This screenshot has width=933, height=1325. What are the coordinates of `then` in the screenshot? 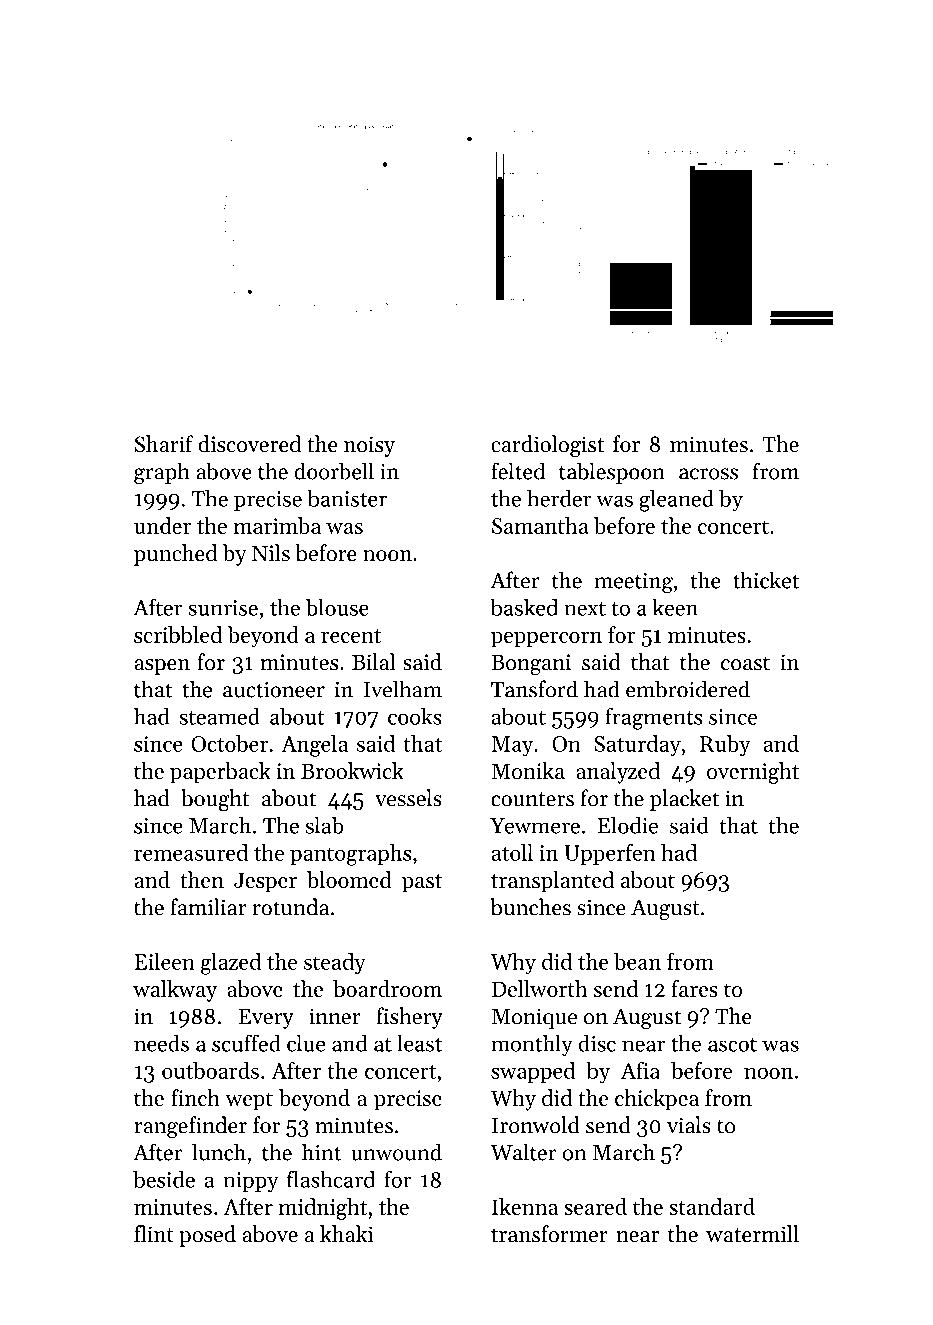 It's located at (202, 879).
